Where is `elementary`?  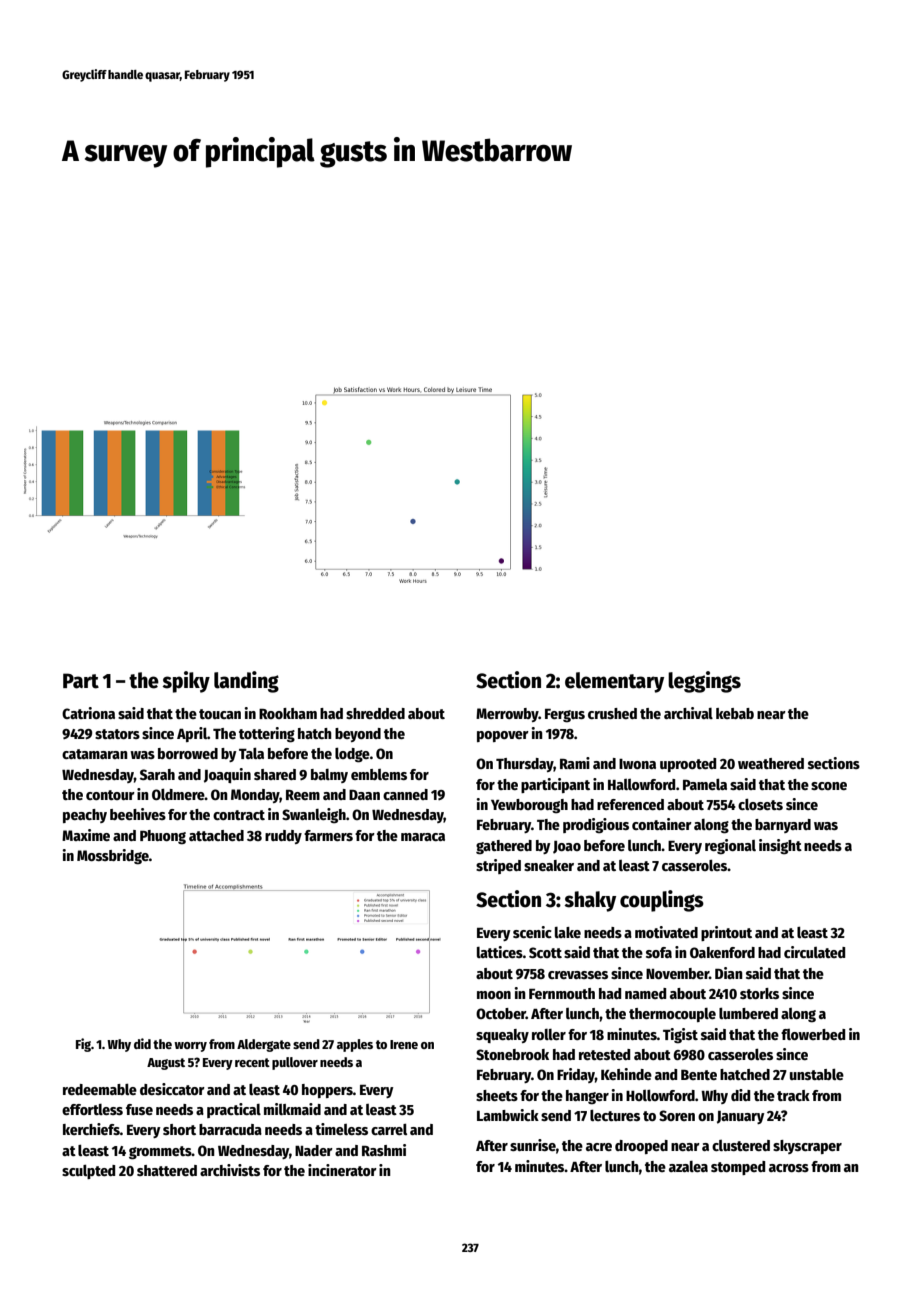
elementary is located at coordinates (614, 682).
